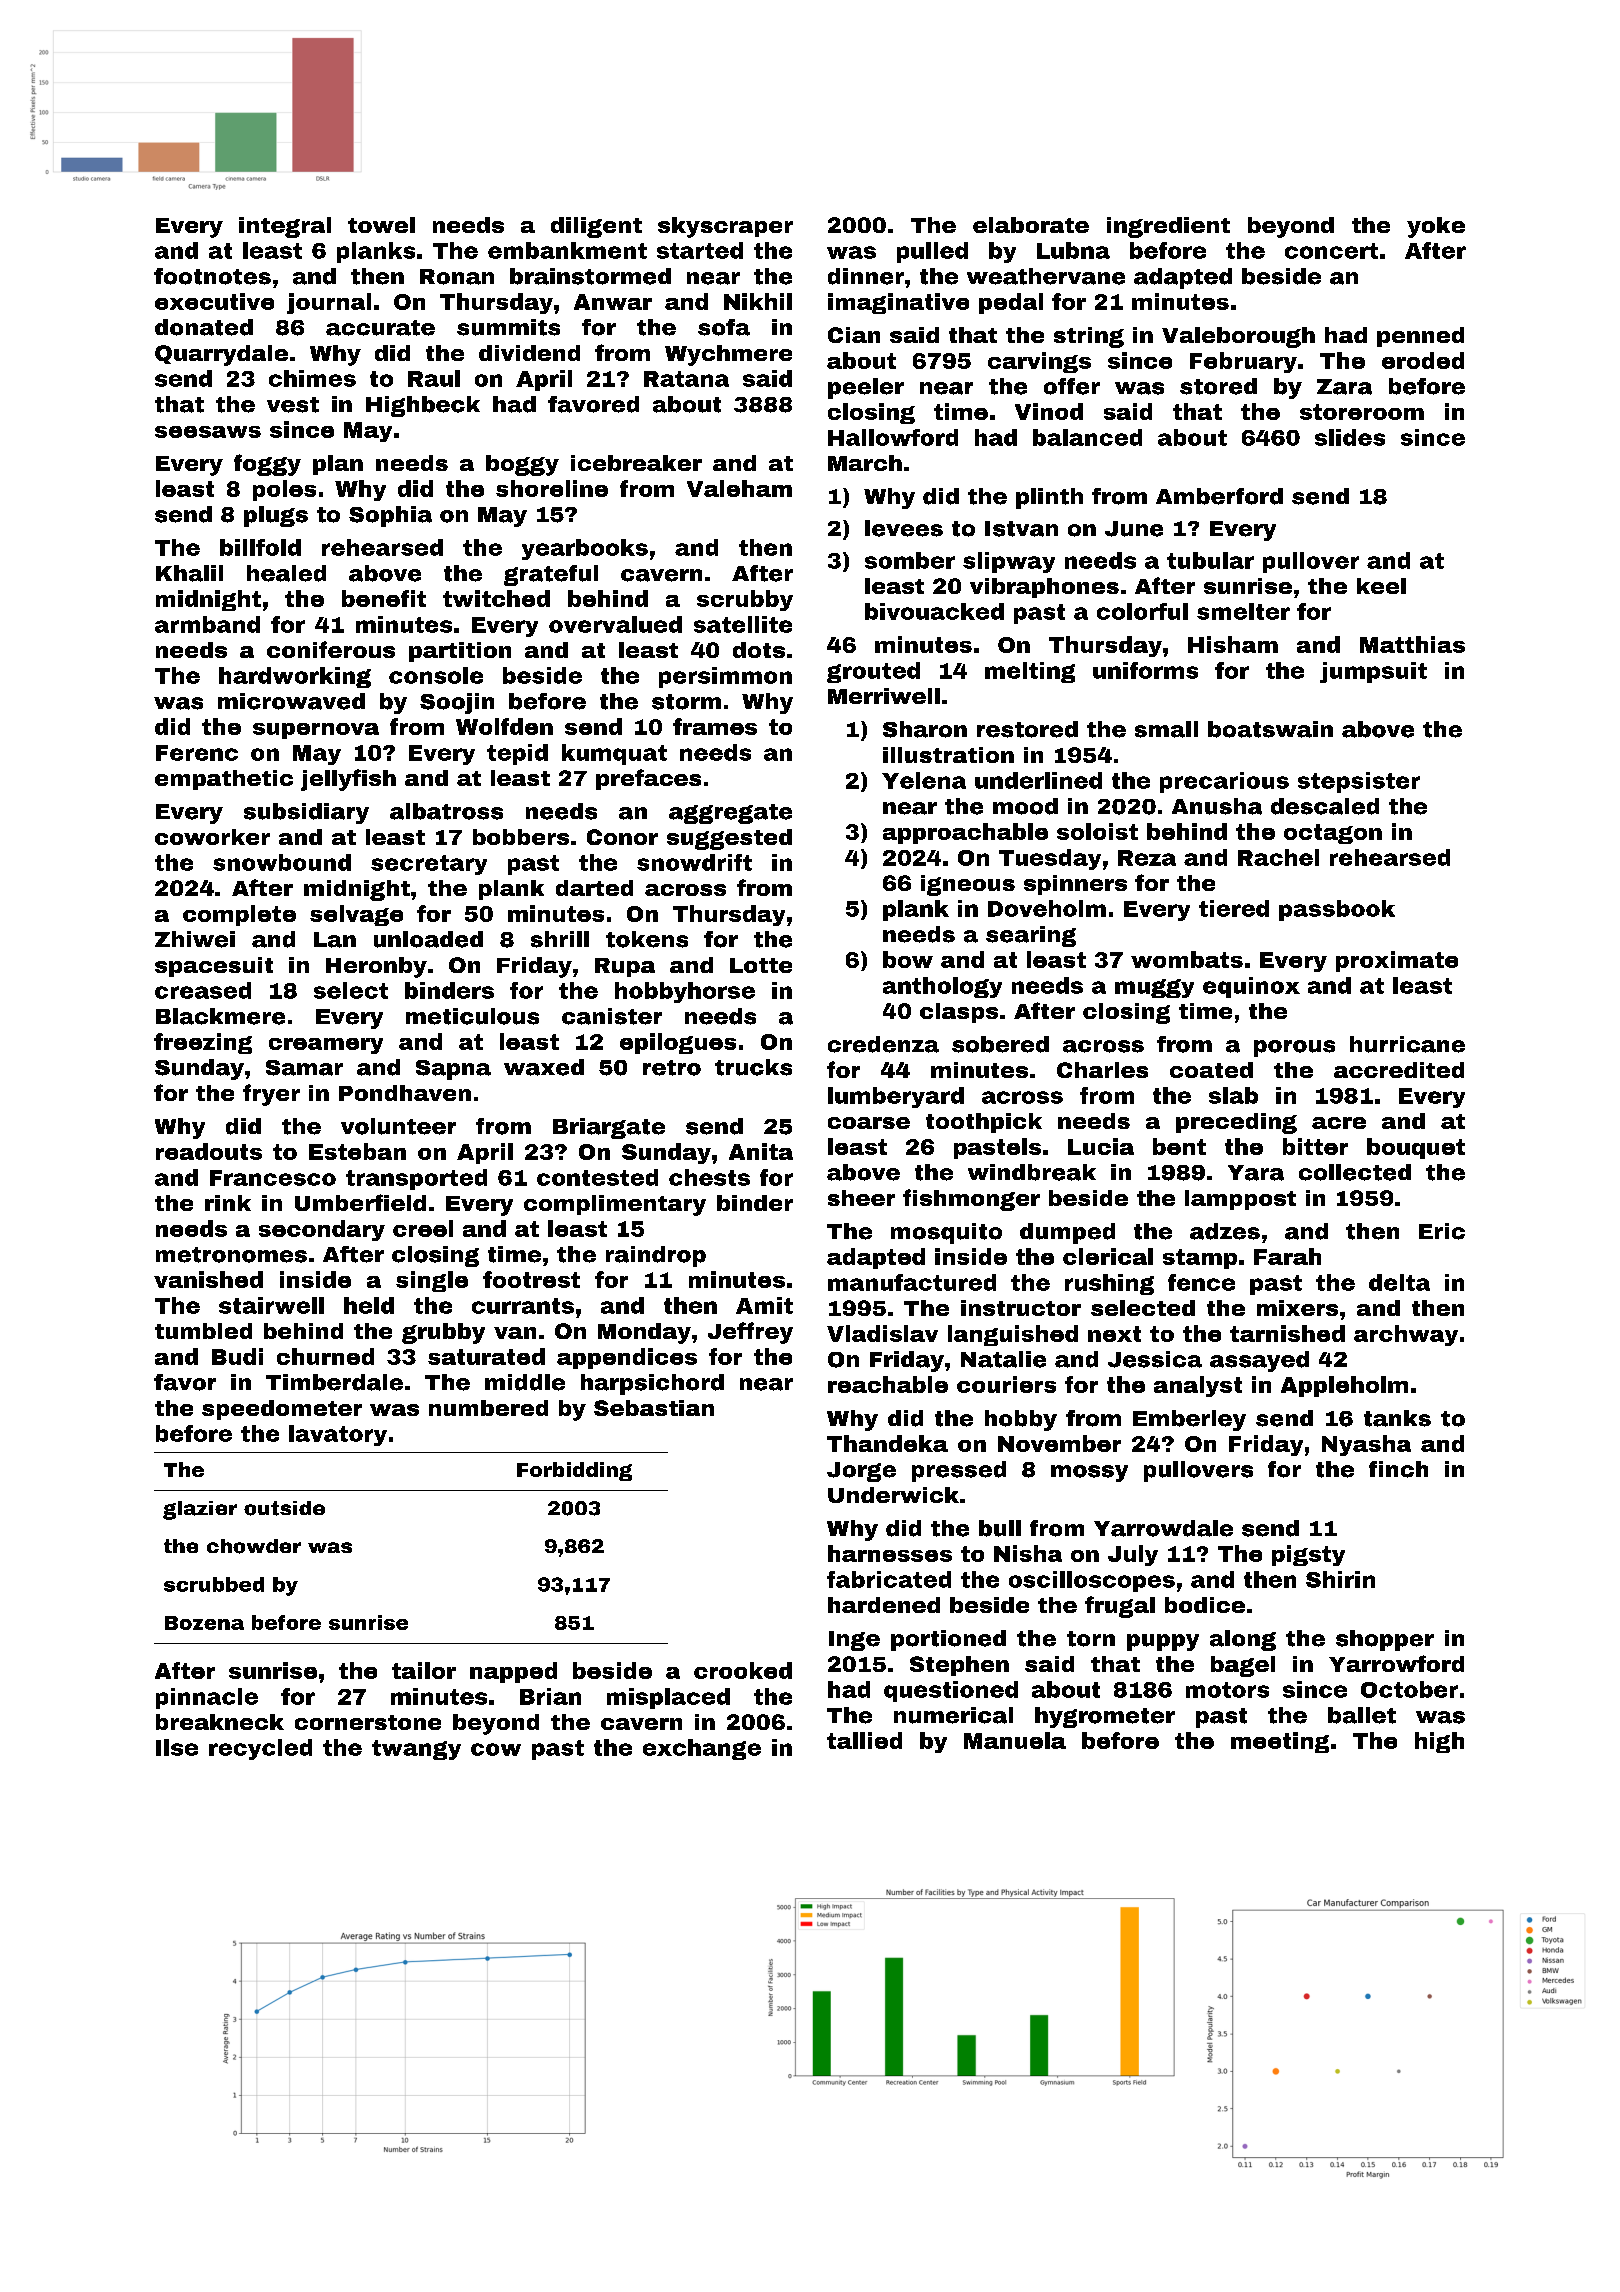 The width and height of the screenshot is (1620, 2292). I want to click on stepsister, so click(1359, 782).
